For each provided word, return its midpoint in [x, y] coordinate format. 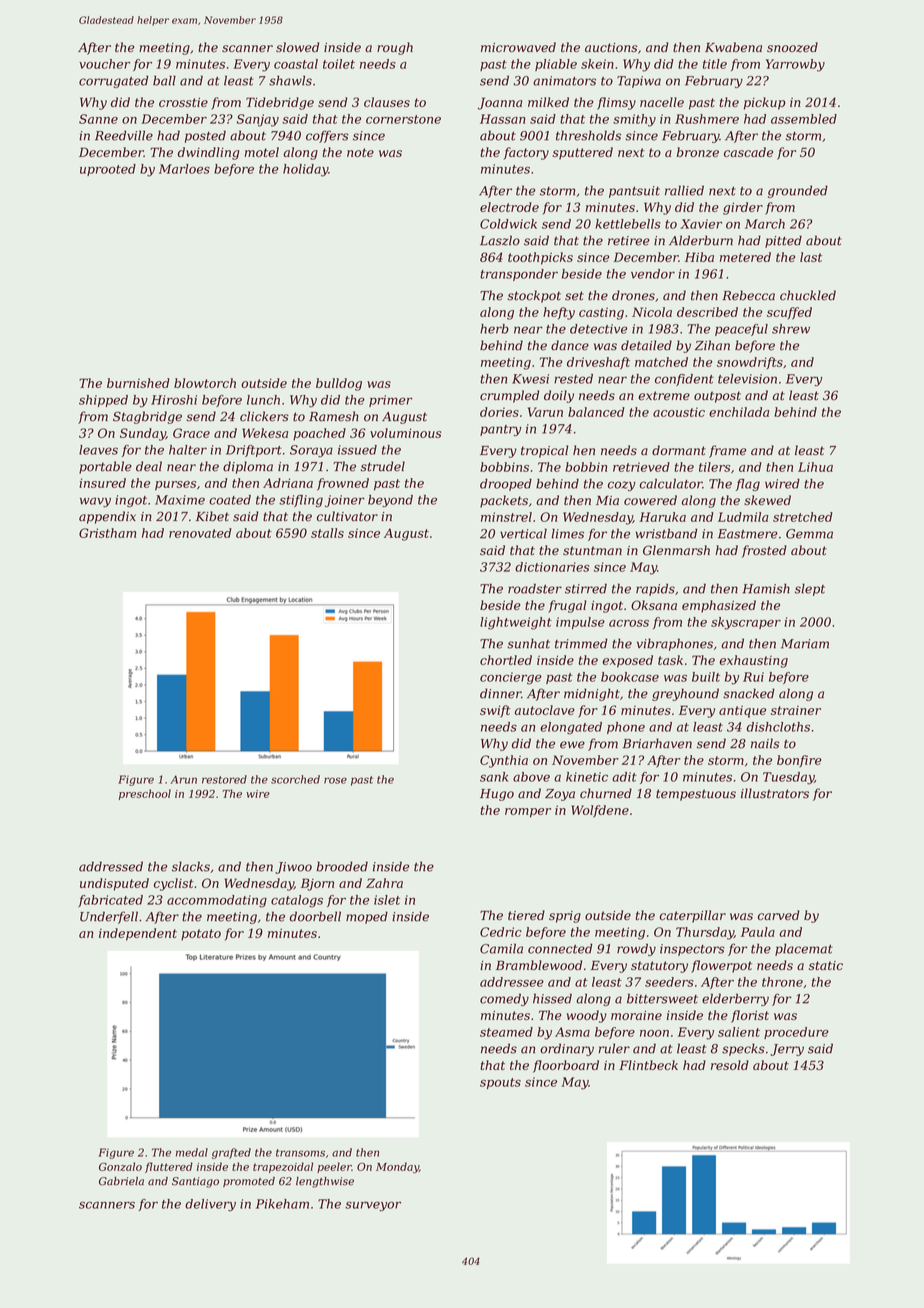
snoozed [792, 47]
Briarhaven [657, 743]
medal [192, 1152]
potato [201, 935]
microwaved [518, 47]
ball [164, 80]
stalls [327, 533]
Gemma [809, 534]
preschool [145, 794]
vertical [523, 533]
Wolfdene [600, 811]
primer [390, 401]
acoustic [679, 412]
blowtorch [205, 383]
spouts [500, 1083]
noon [654, 1033]
